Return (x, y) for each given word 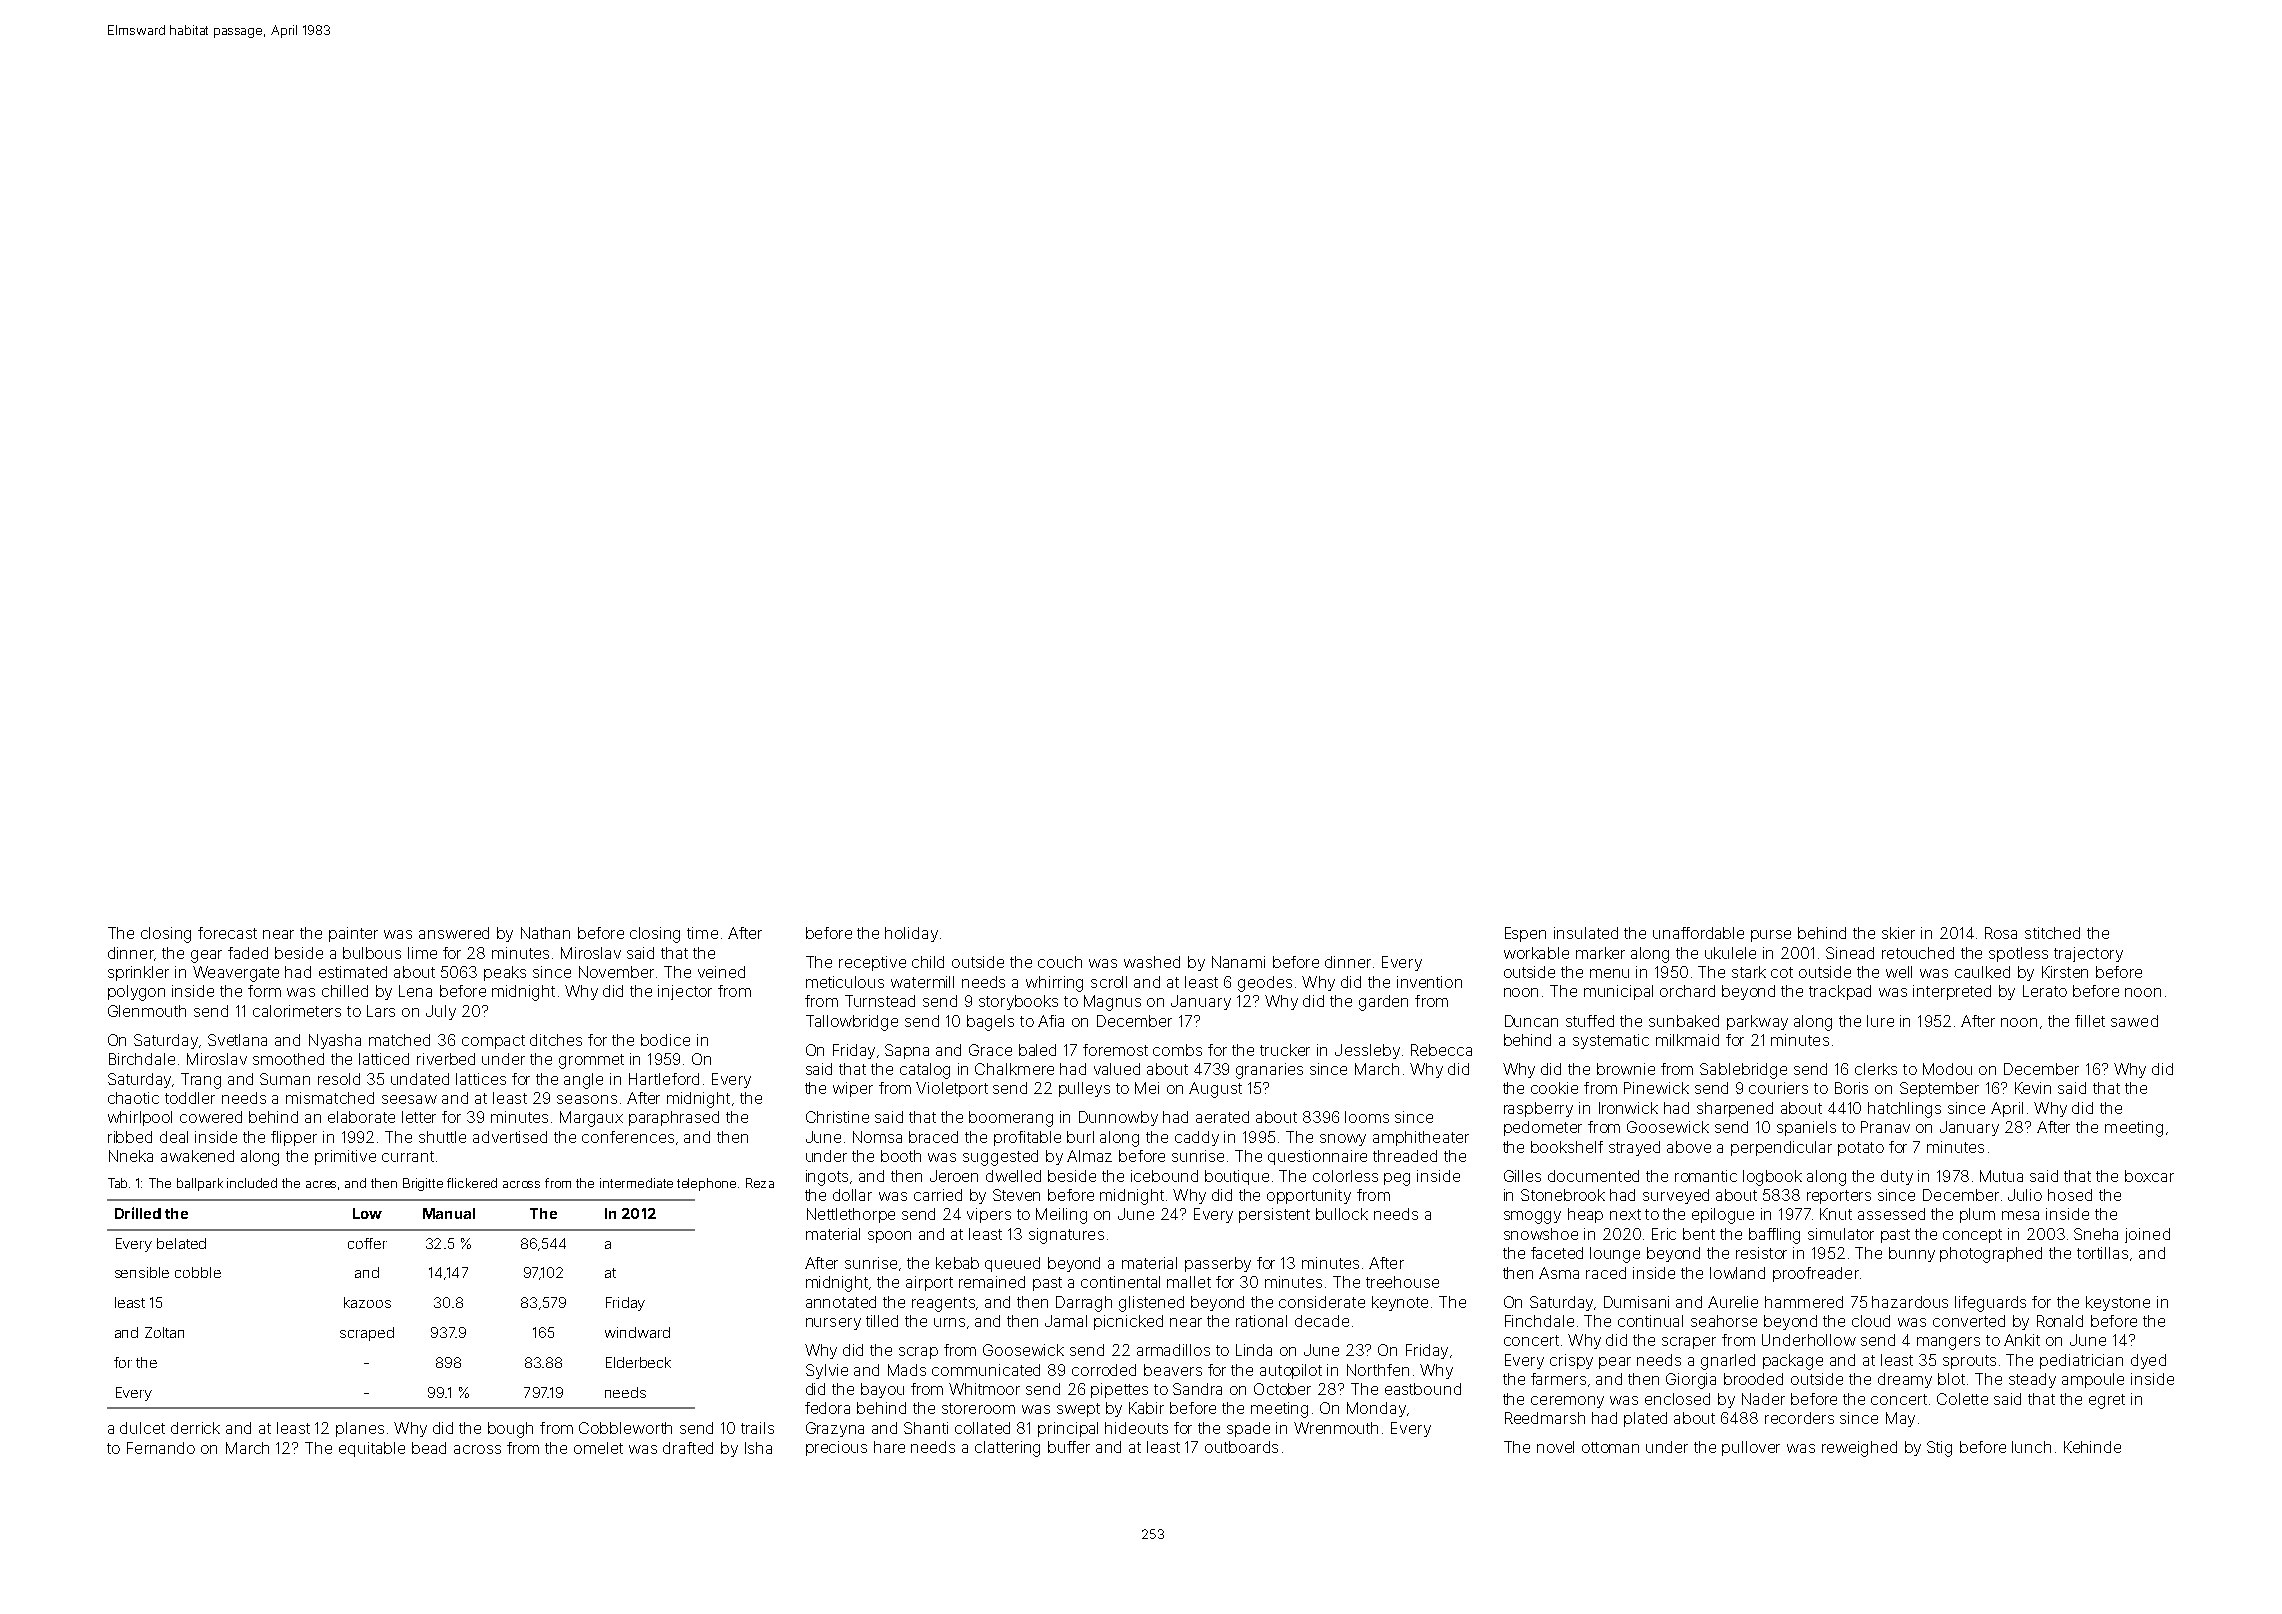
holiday (911, 934)
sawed (2134, 1021)
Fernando (161, 1448)
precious (836, 1448)
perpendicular (1781, 1148)
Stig (1939, 1449)
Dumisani (1636, 1302)
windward (637, 1332)
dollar (852, 1195)
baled (1037, 1050)
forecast (227, 933)
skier (1898, 933)
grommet (591, 1061)
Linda (1254, 1350)
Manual (449, 1213)
